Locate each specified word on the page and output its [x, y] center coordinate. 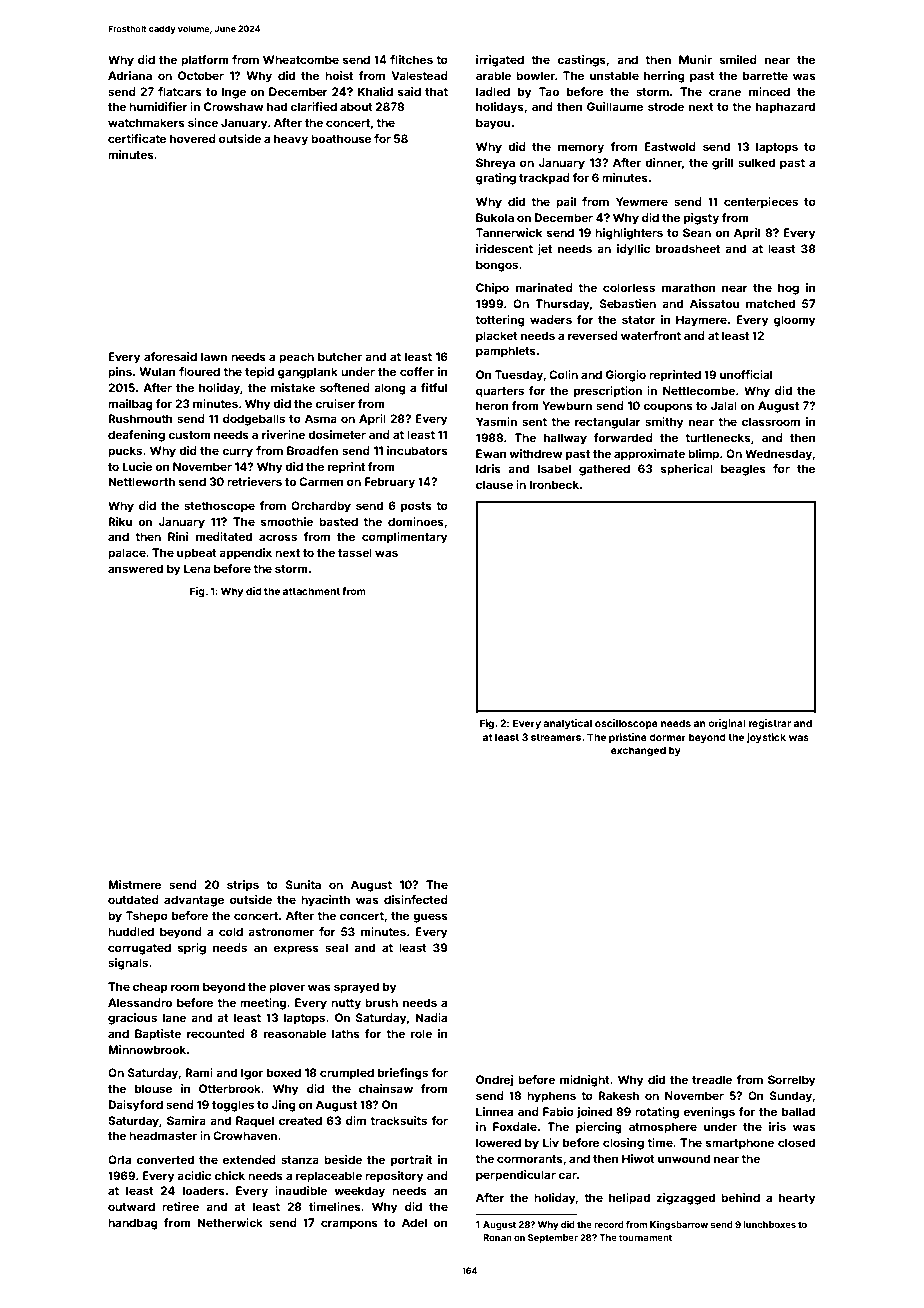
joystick [766, 738]
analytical [567, 724]
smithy [664, 423]
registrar [770, 724]
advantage [194, 901]
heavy [291, 140]
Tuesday [519, 376]
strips [243, 886]
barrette [765, 75]
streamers [556, 737]
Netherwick [230, 1222]
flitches [411, 59]
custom [189, 435]
